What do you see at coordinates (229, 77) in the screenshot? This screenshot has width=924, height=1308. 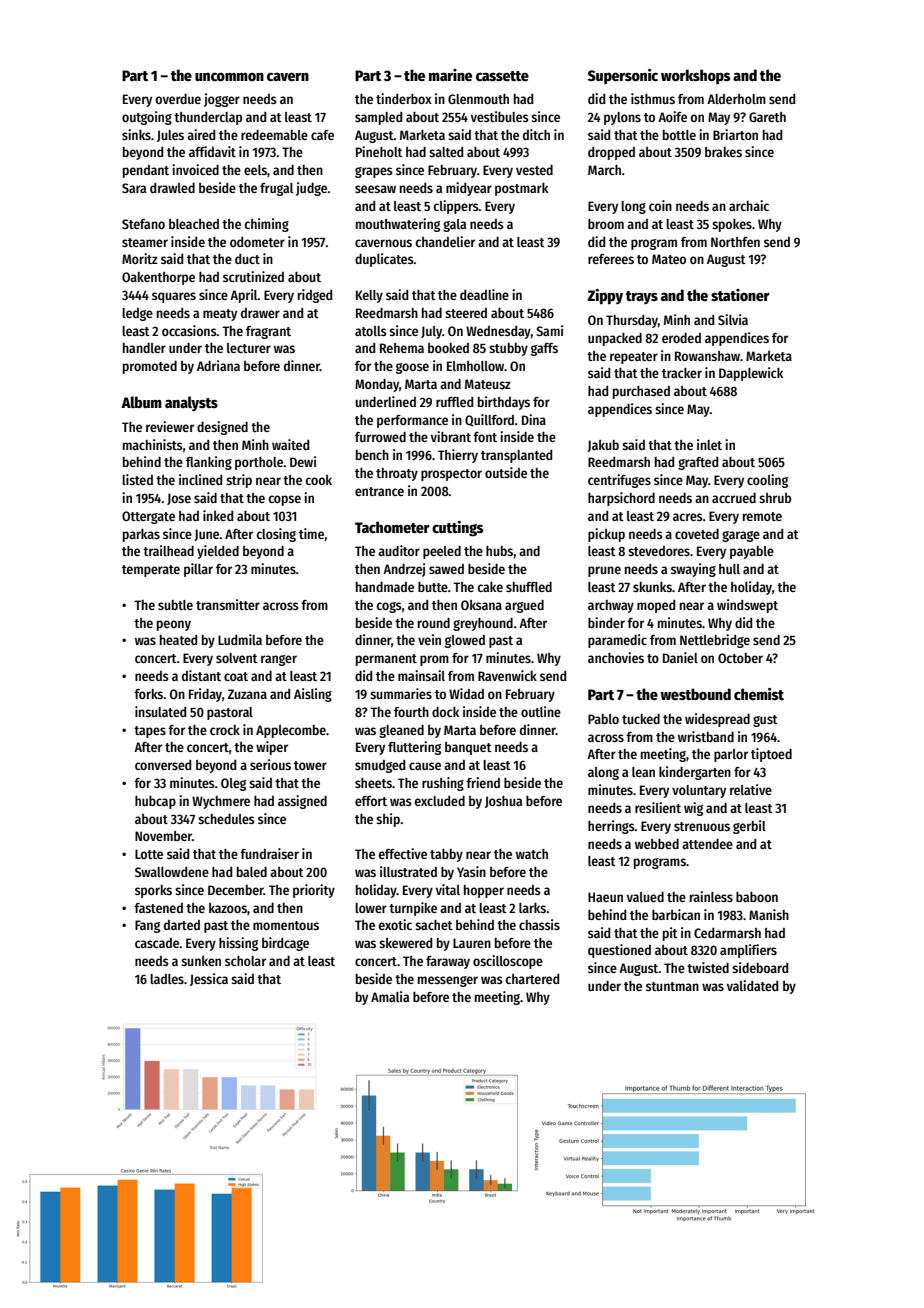 I see `uncommon` at bounding box center [229, 77].
